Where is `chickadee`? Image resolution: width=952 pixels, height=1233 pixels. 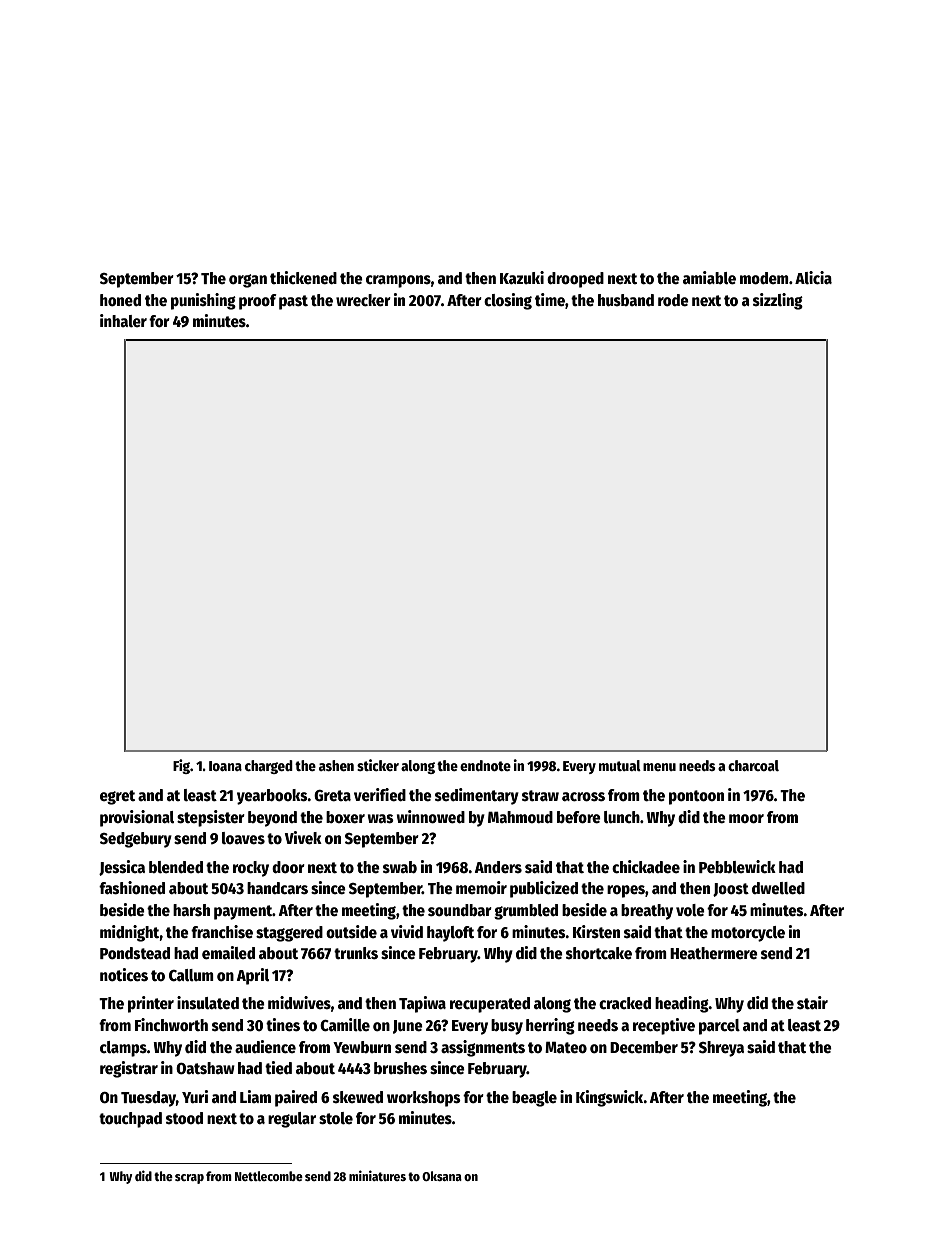 chickadee is located at coordinates (646, 866).
